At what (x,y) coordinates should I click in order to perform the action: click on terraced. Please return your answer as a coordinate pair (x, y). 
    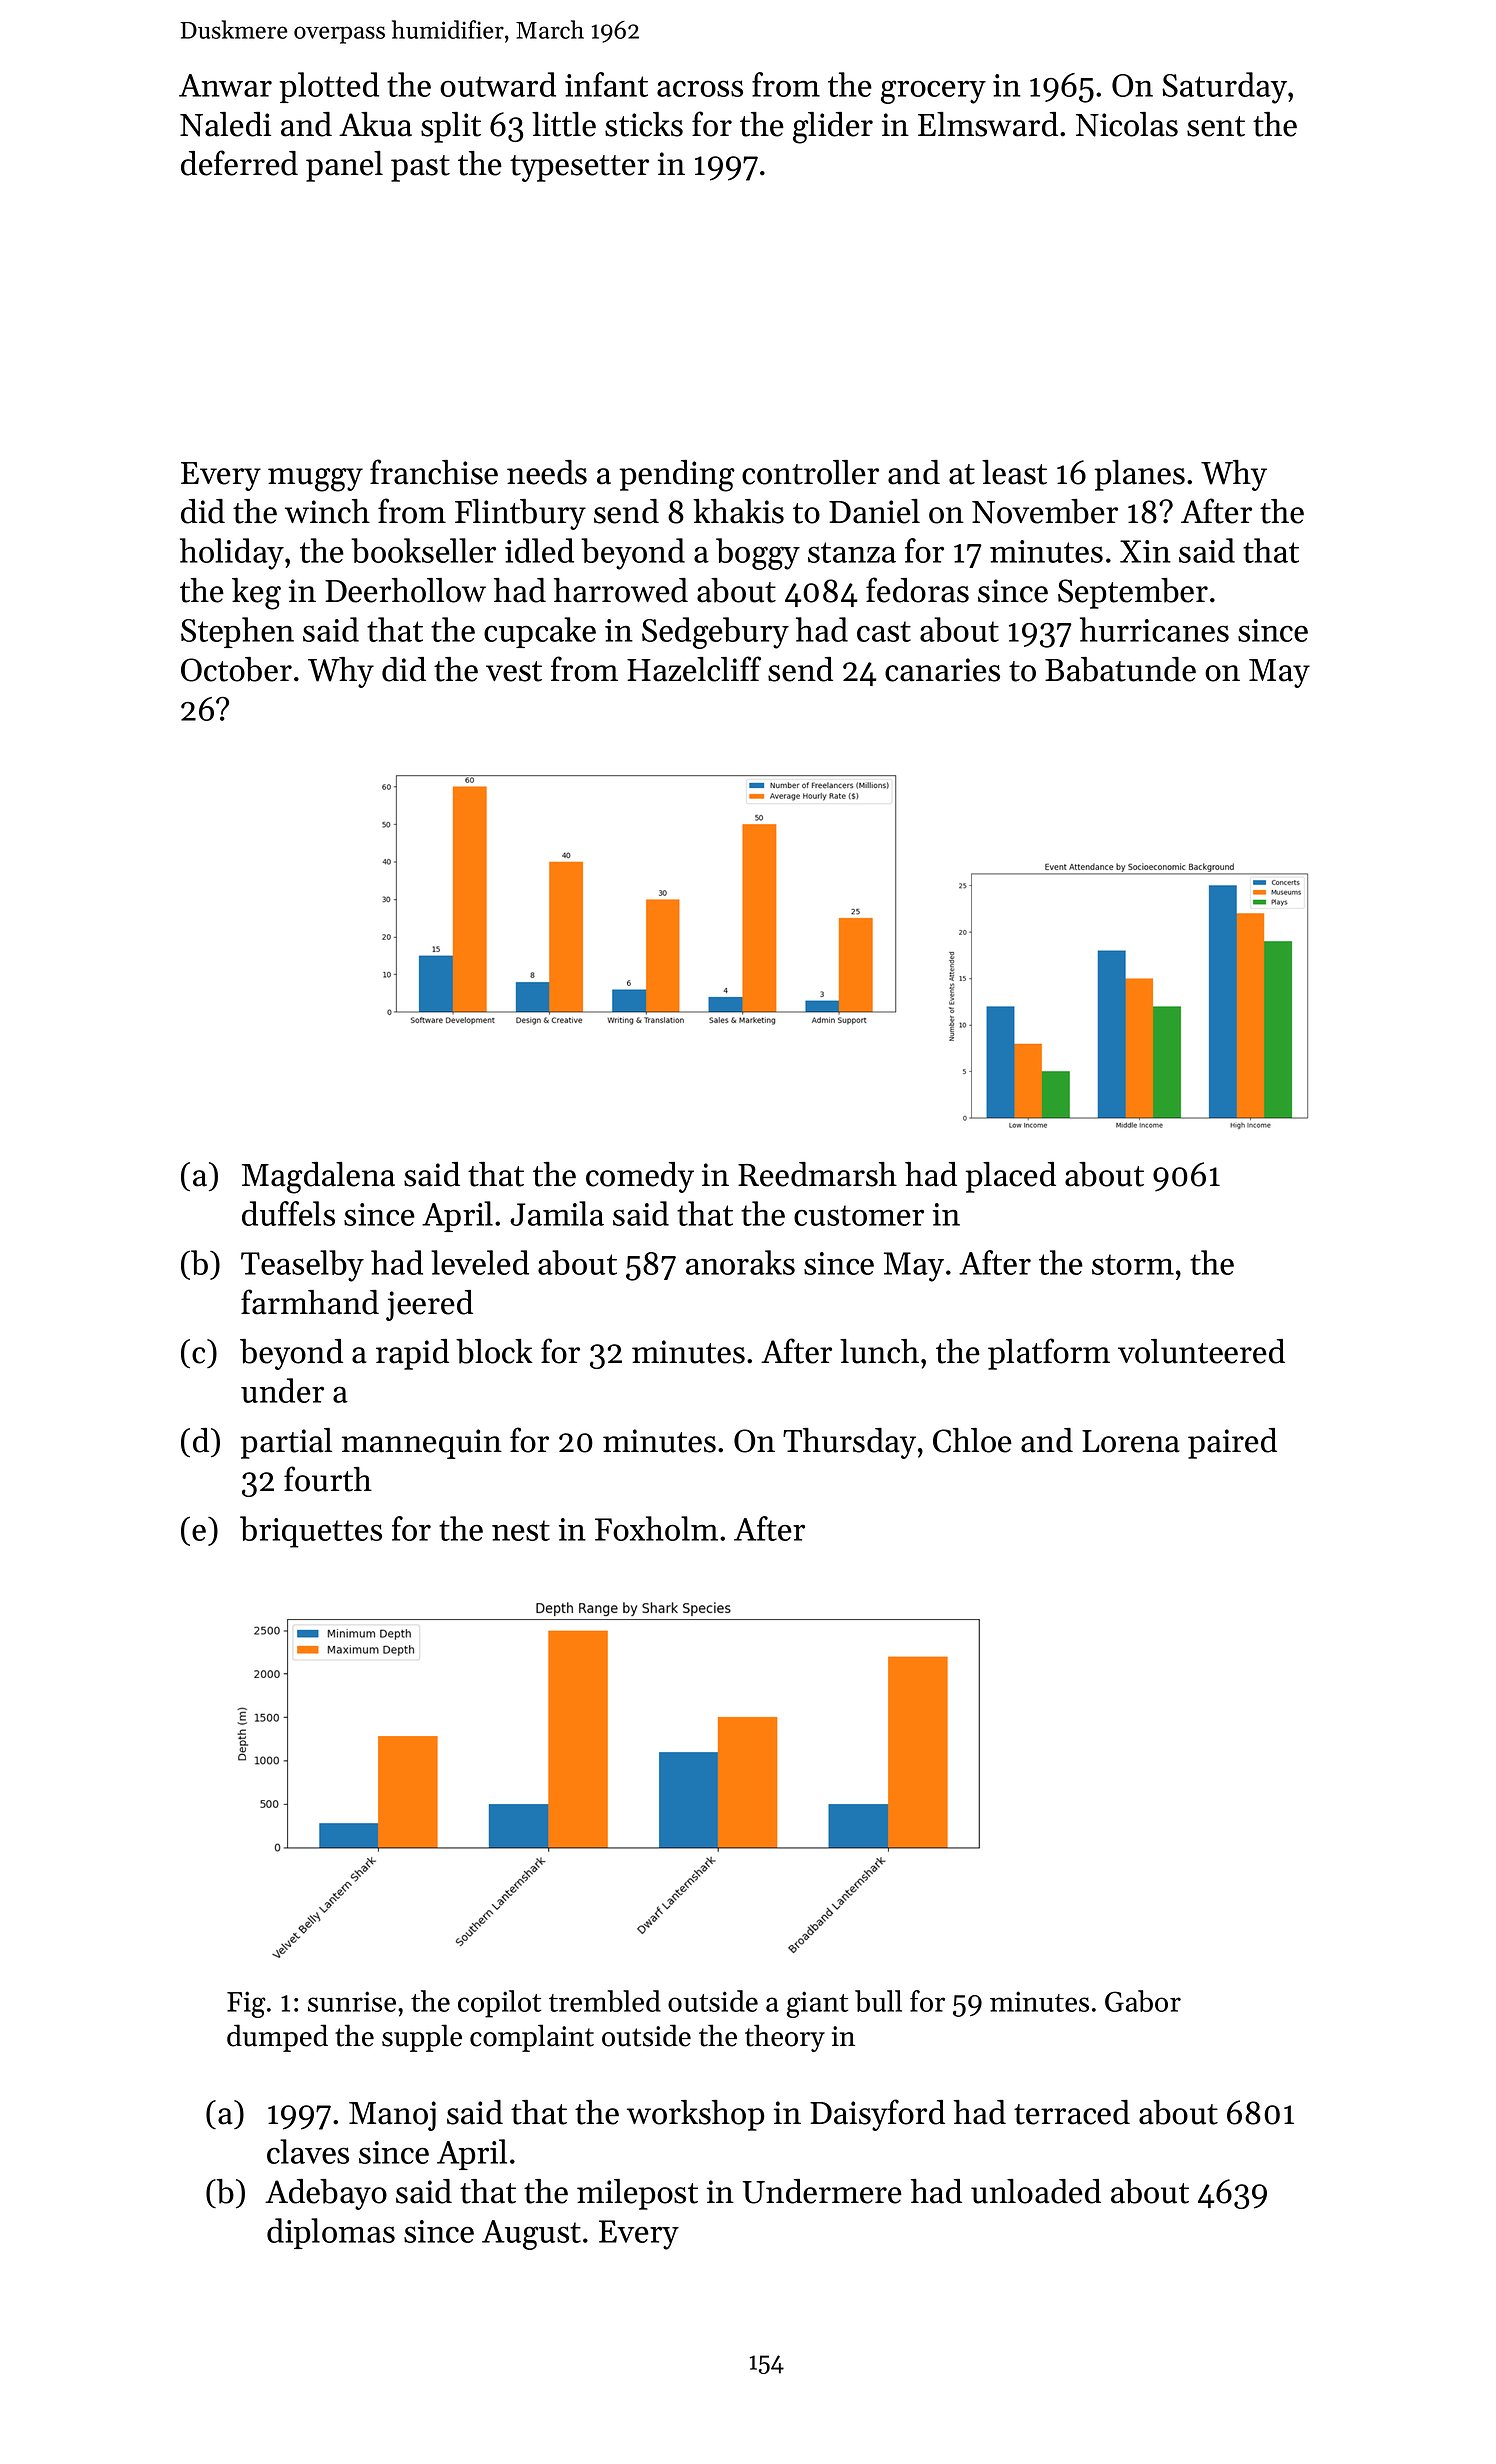
    Looking at the image, I should click on (1072, 2112).
